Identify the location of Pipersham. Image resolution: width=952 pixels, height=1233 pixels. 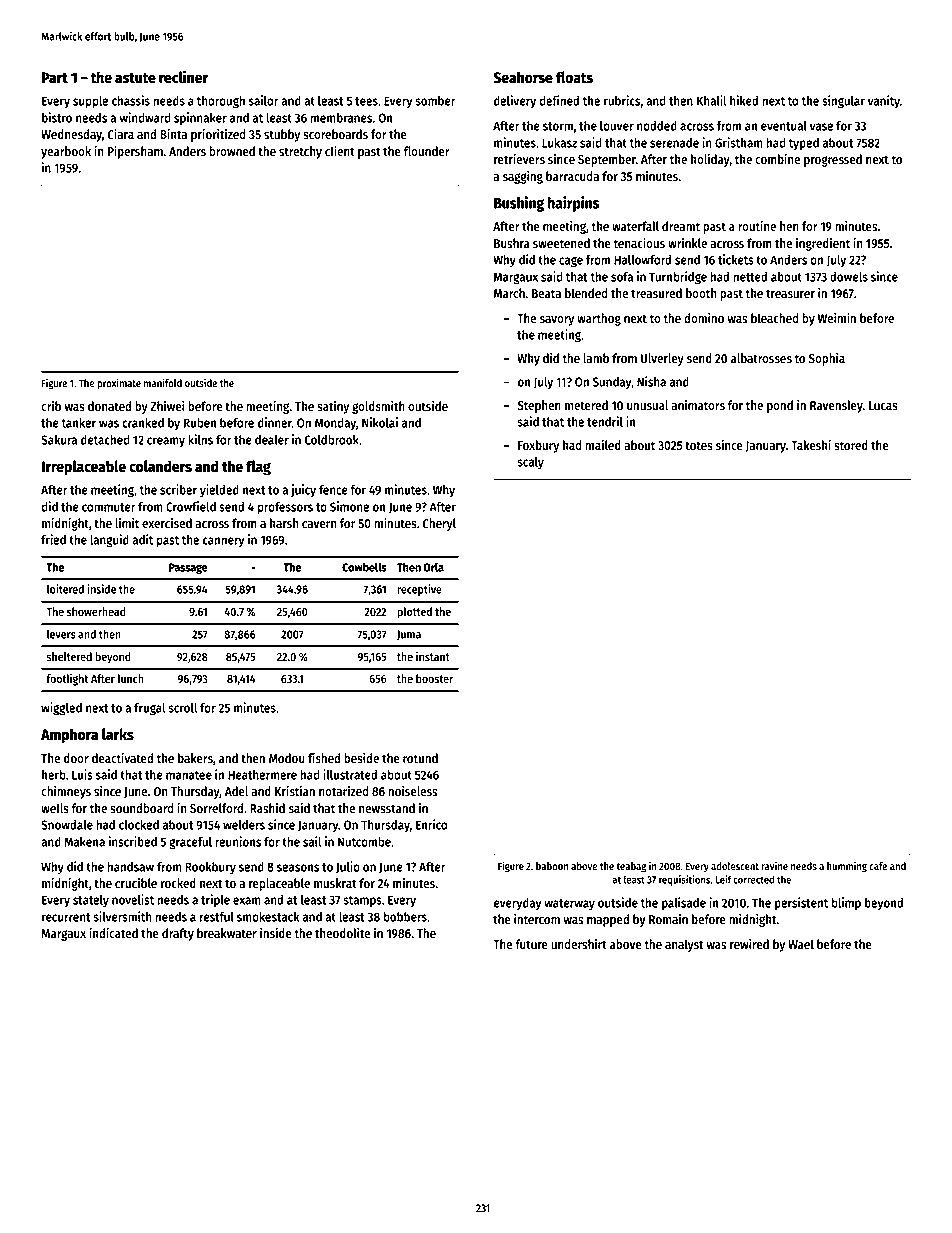
(135, 152).
